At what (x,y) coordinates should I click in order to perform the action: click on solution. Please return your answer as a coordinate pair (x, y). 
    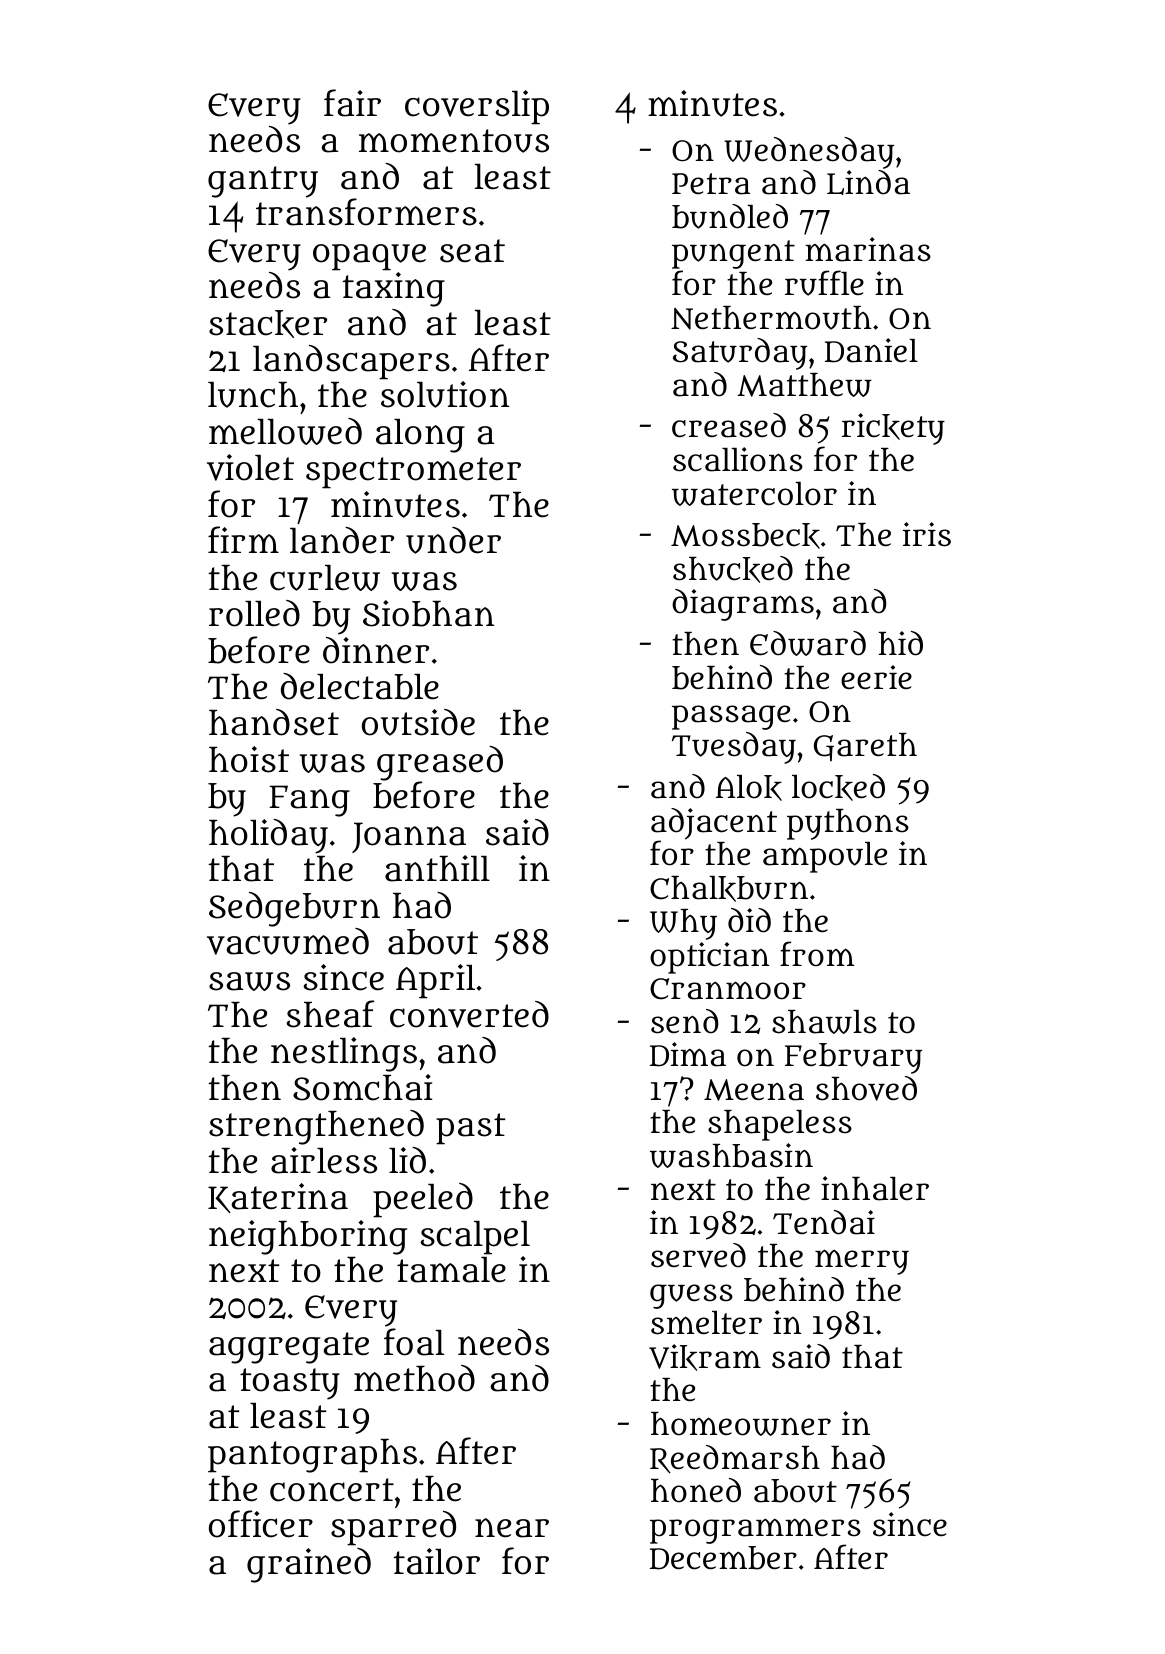
    Looking at the image, I should click on (445, 394).
